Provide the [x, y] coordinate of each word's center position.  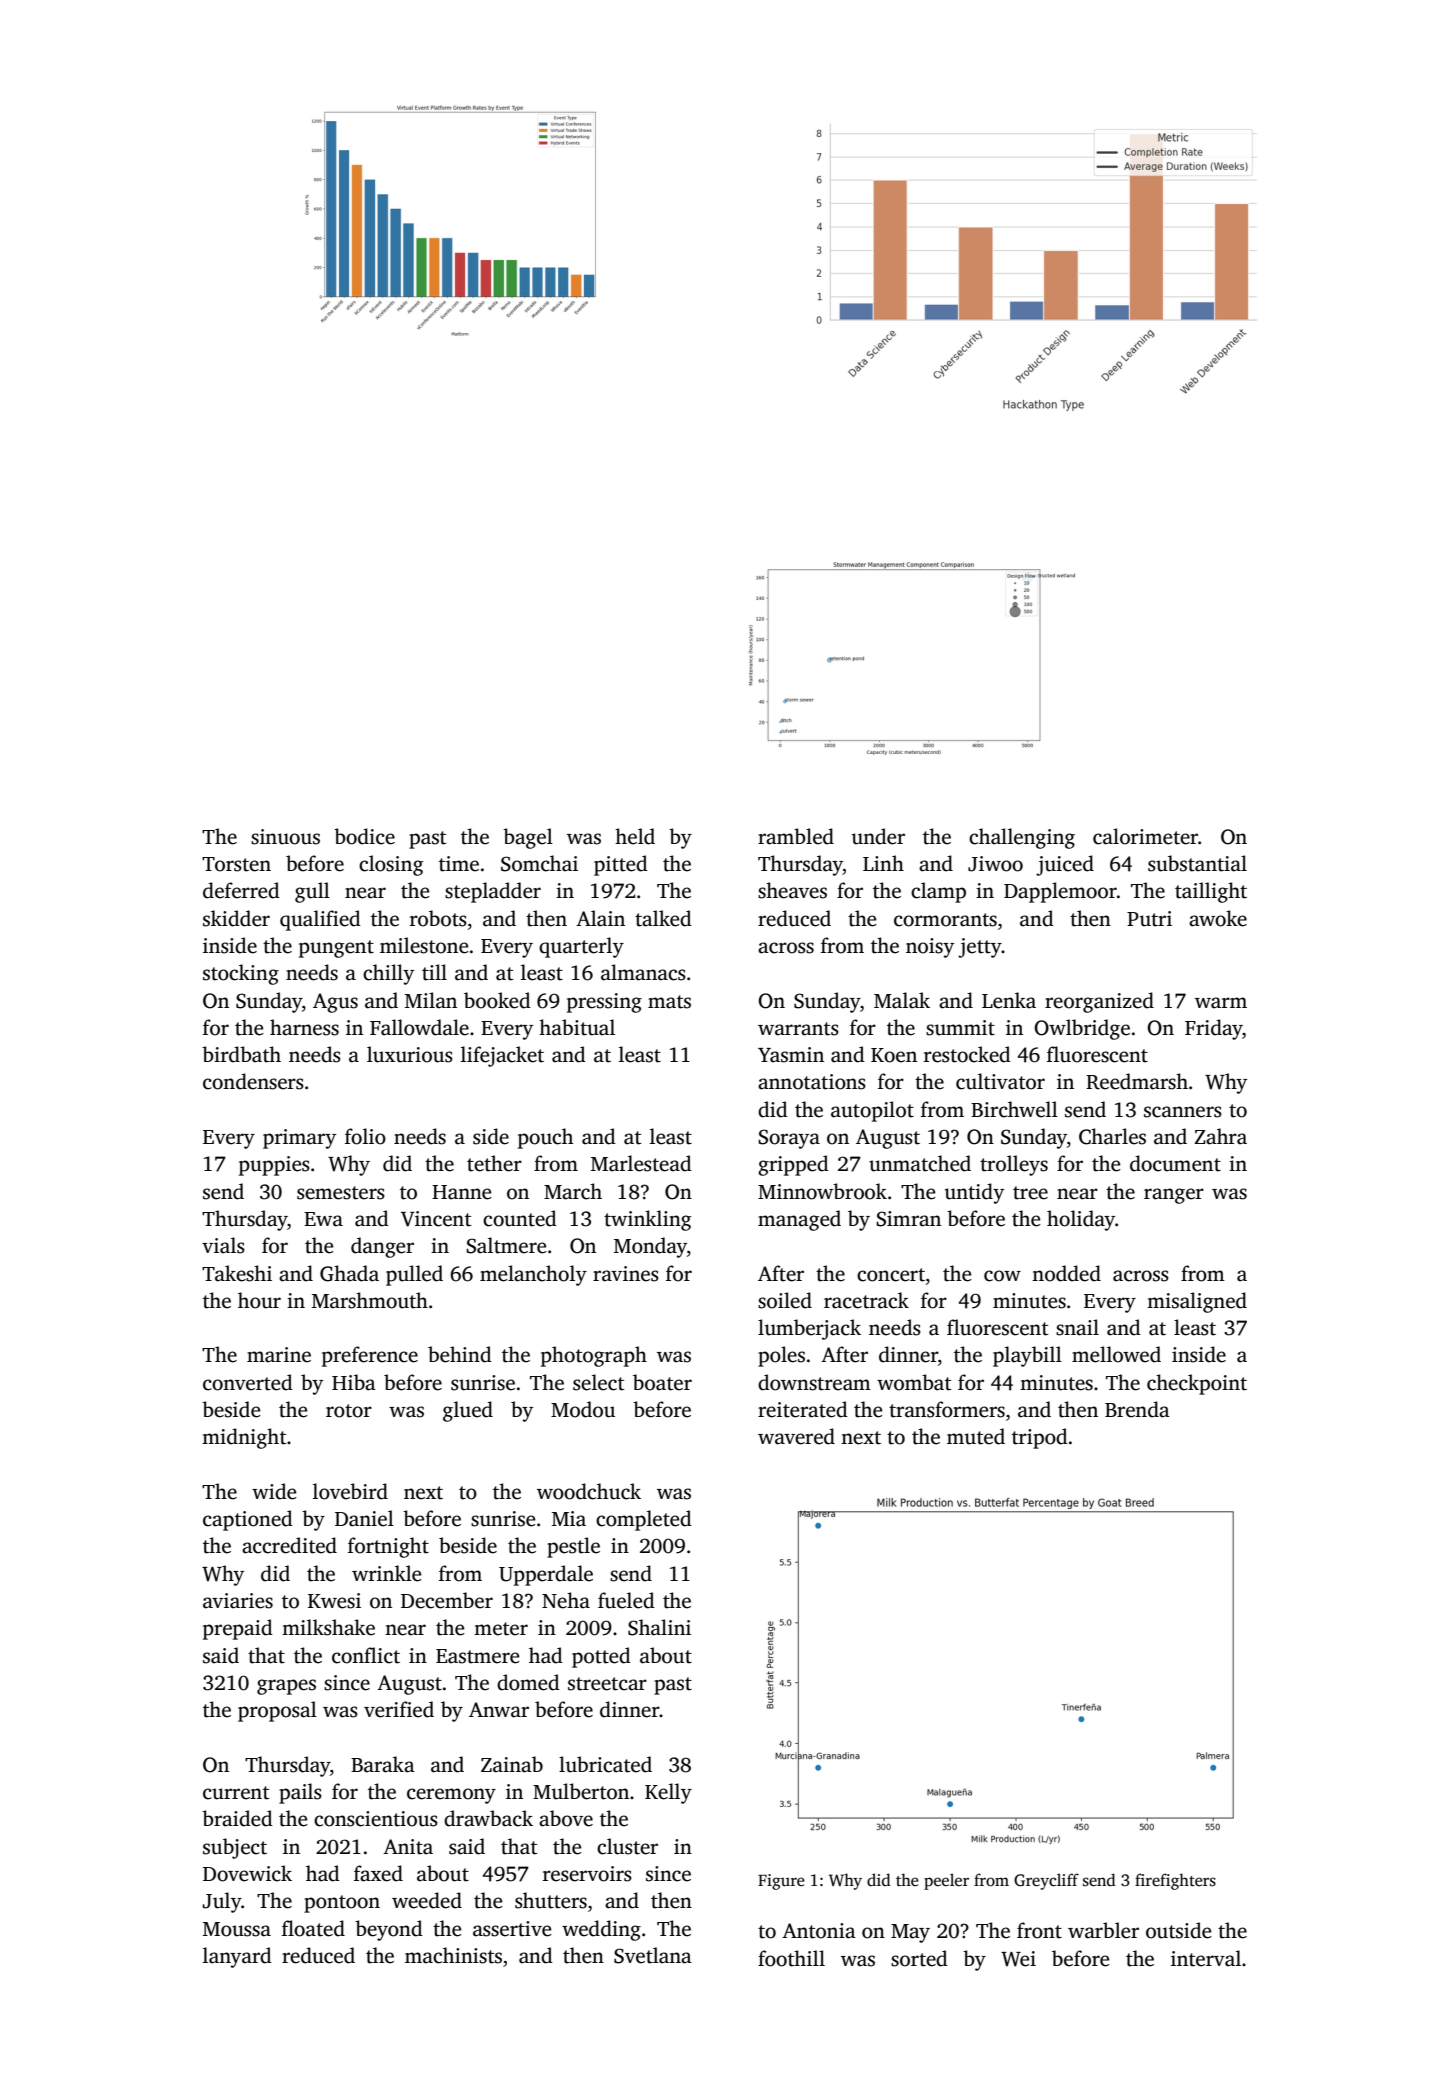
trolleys [1014, 1165]
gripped [793, 1165]
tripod [1040, 1438]
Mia [569, 1519]
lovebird [350, 1491]
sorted [919, 1958]
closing [391, 865]
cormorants [945, 920]
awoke [1218, 918]
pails [300, 1793]
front [1039, 1930]
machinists [453, 1955]
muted [976, 1436]
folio [365, 1136]
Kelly [668, 1793]
